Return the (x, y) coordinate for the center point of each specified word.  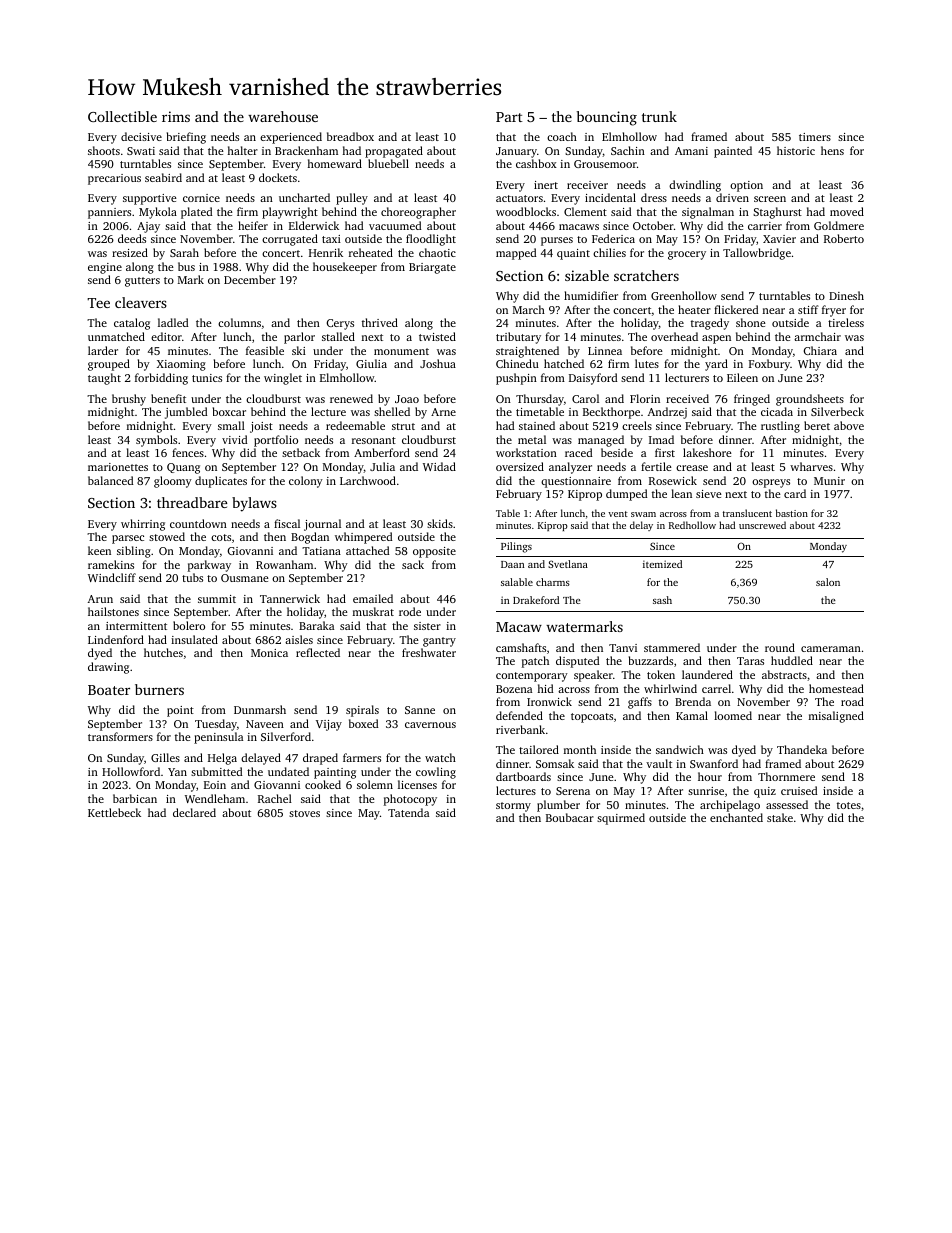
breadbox (350, 136)
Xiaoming (181, 365)
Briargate (432, 268)
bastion (792, 513)
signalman (708, 213)
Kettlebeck (114, 812)
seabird (163, 177)
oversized (520, 466)
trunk (659, 116)
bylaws (254, 504)
